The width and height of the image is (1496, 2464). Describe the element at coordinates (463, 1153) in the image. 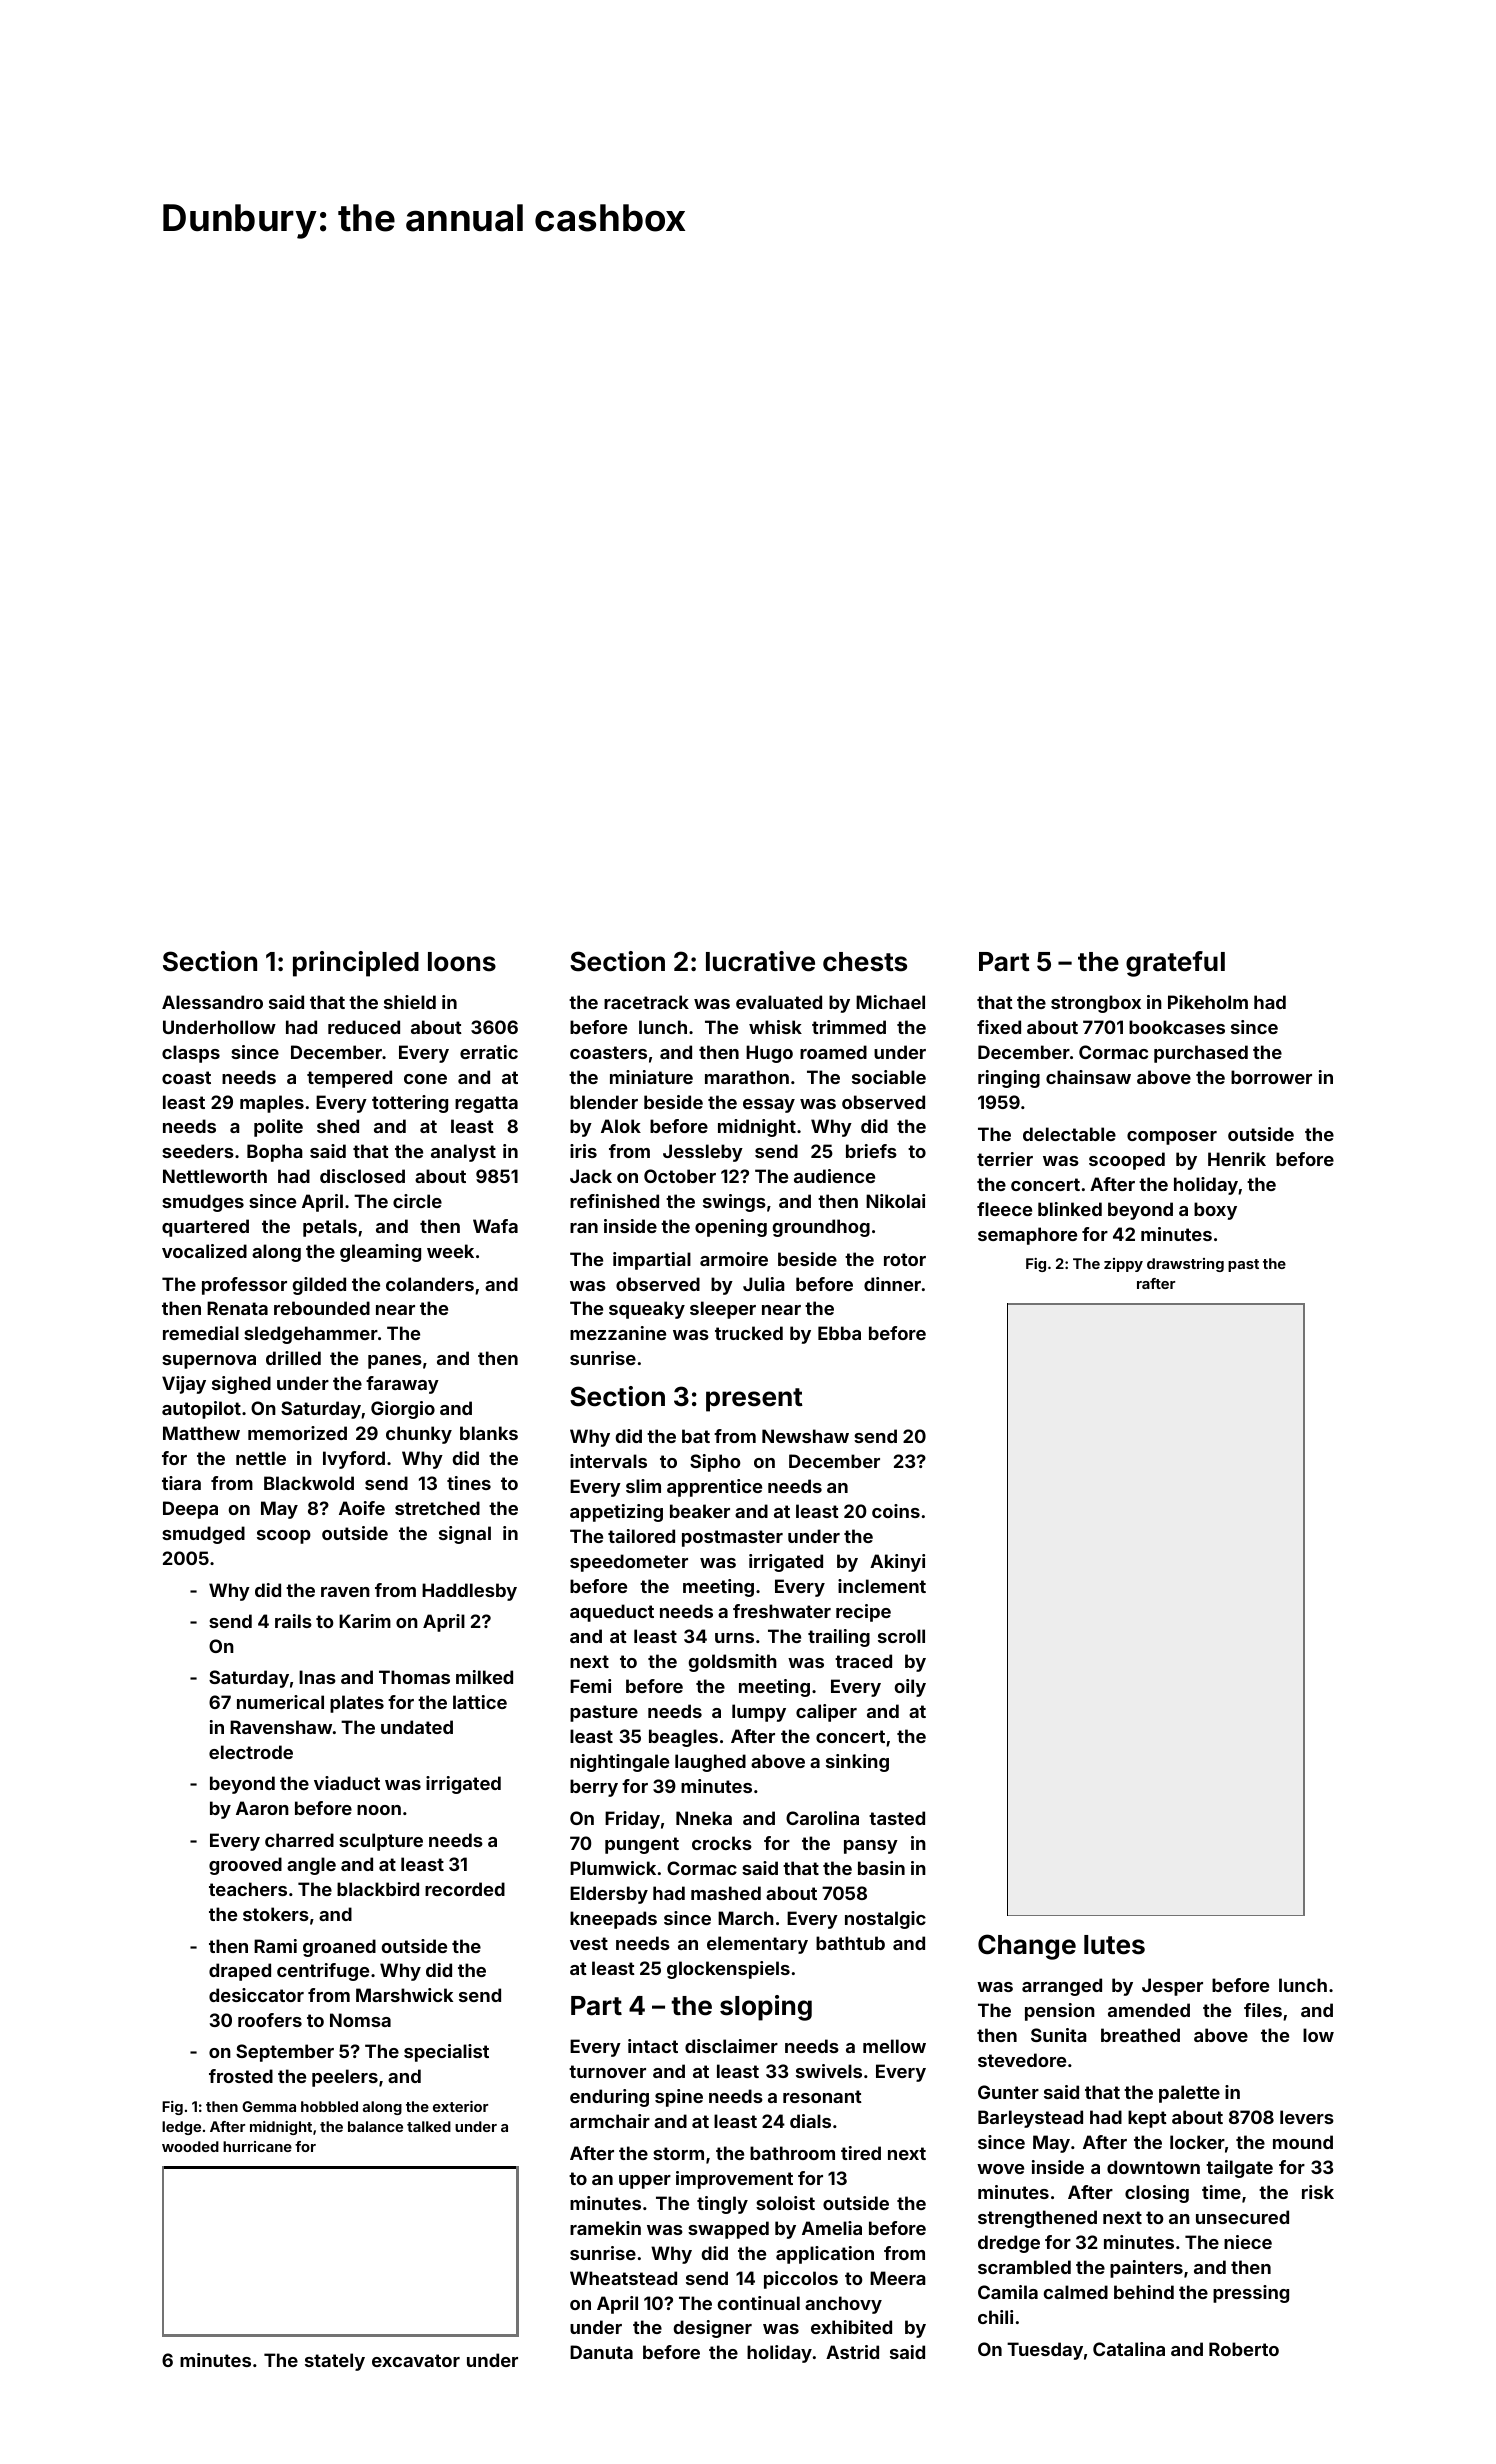

I see `analyst` at that location.
